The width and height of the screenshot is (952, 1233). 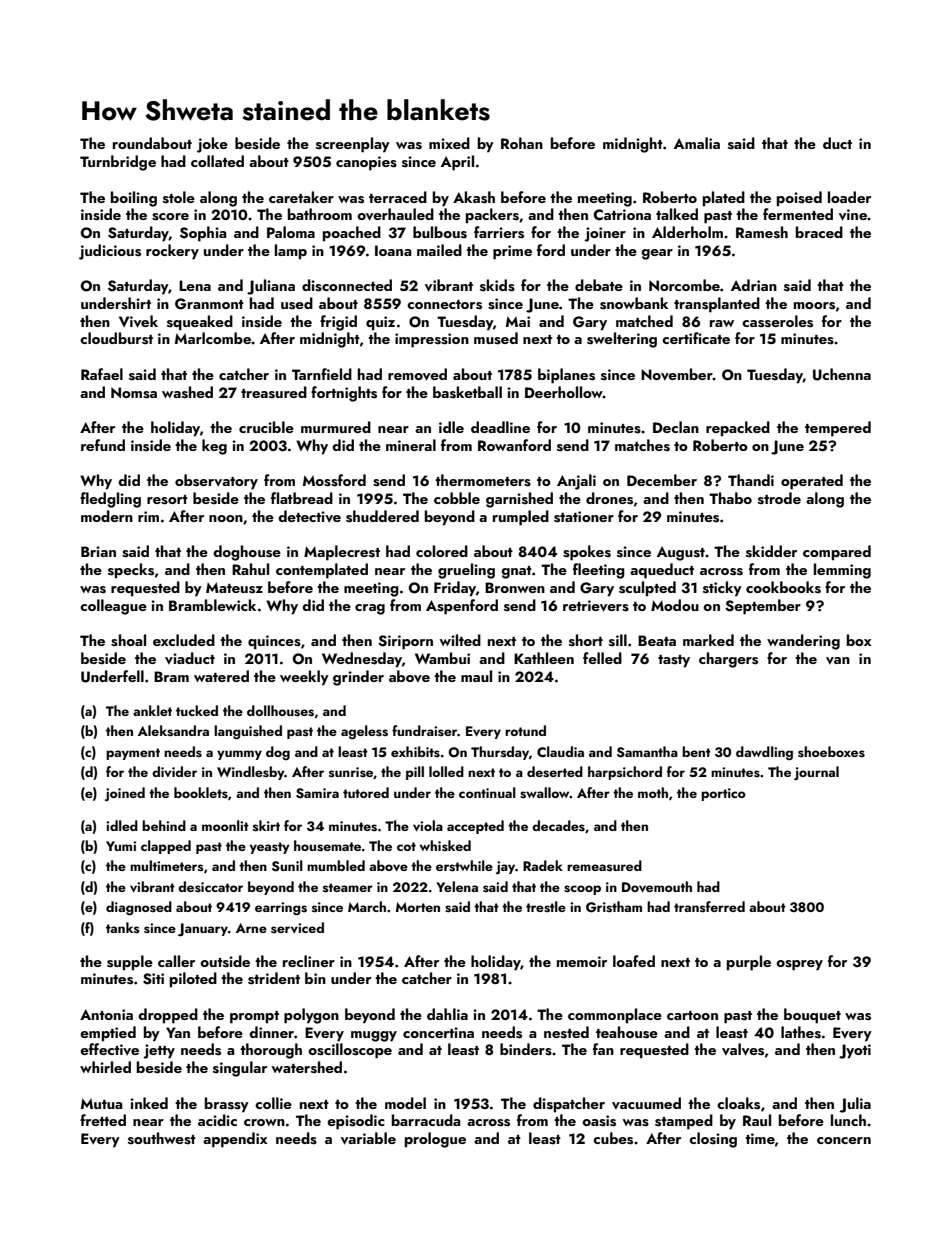 I want to click on sticky, so click(x=722, y=589).
